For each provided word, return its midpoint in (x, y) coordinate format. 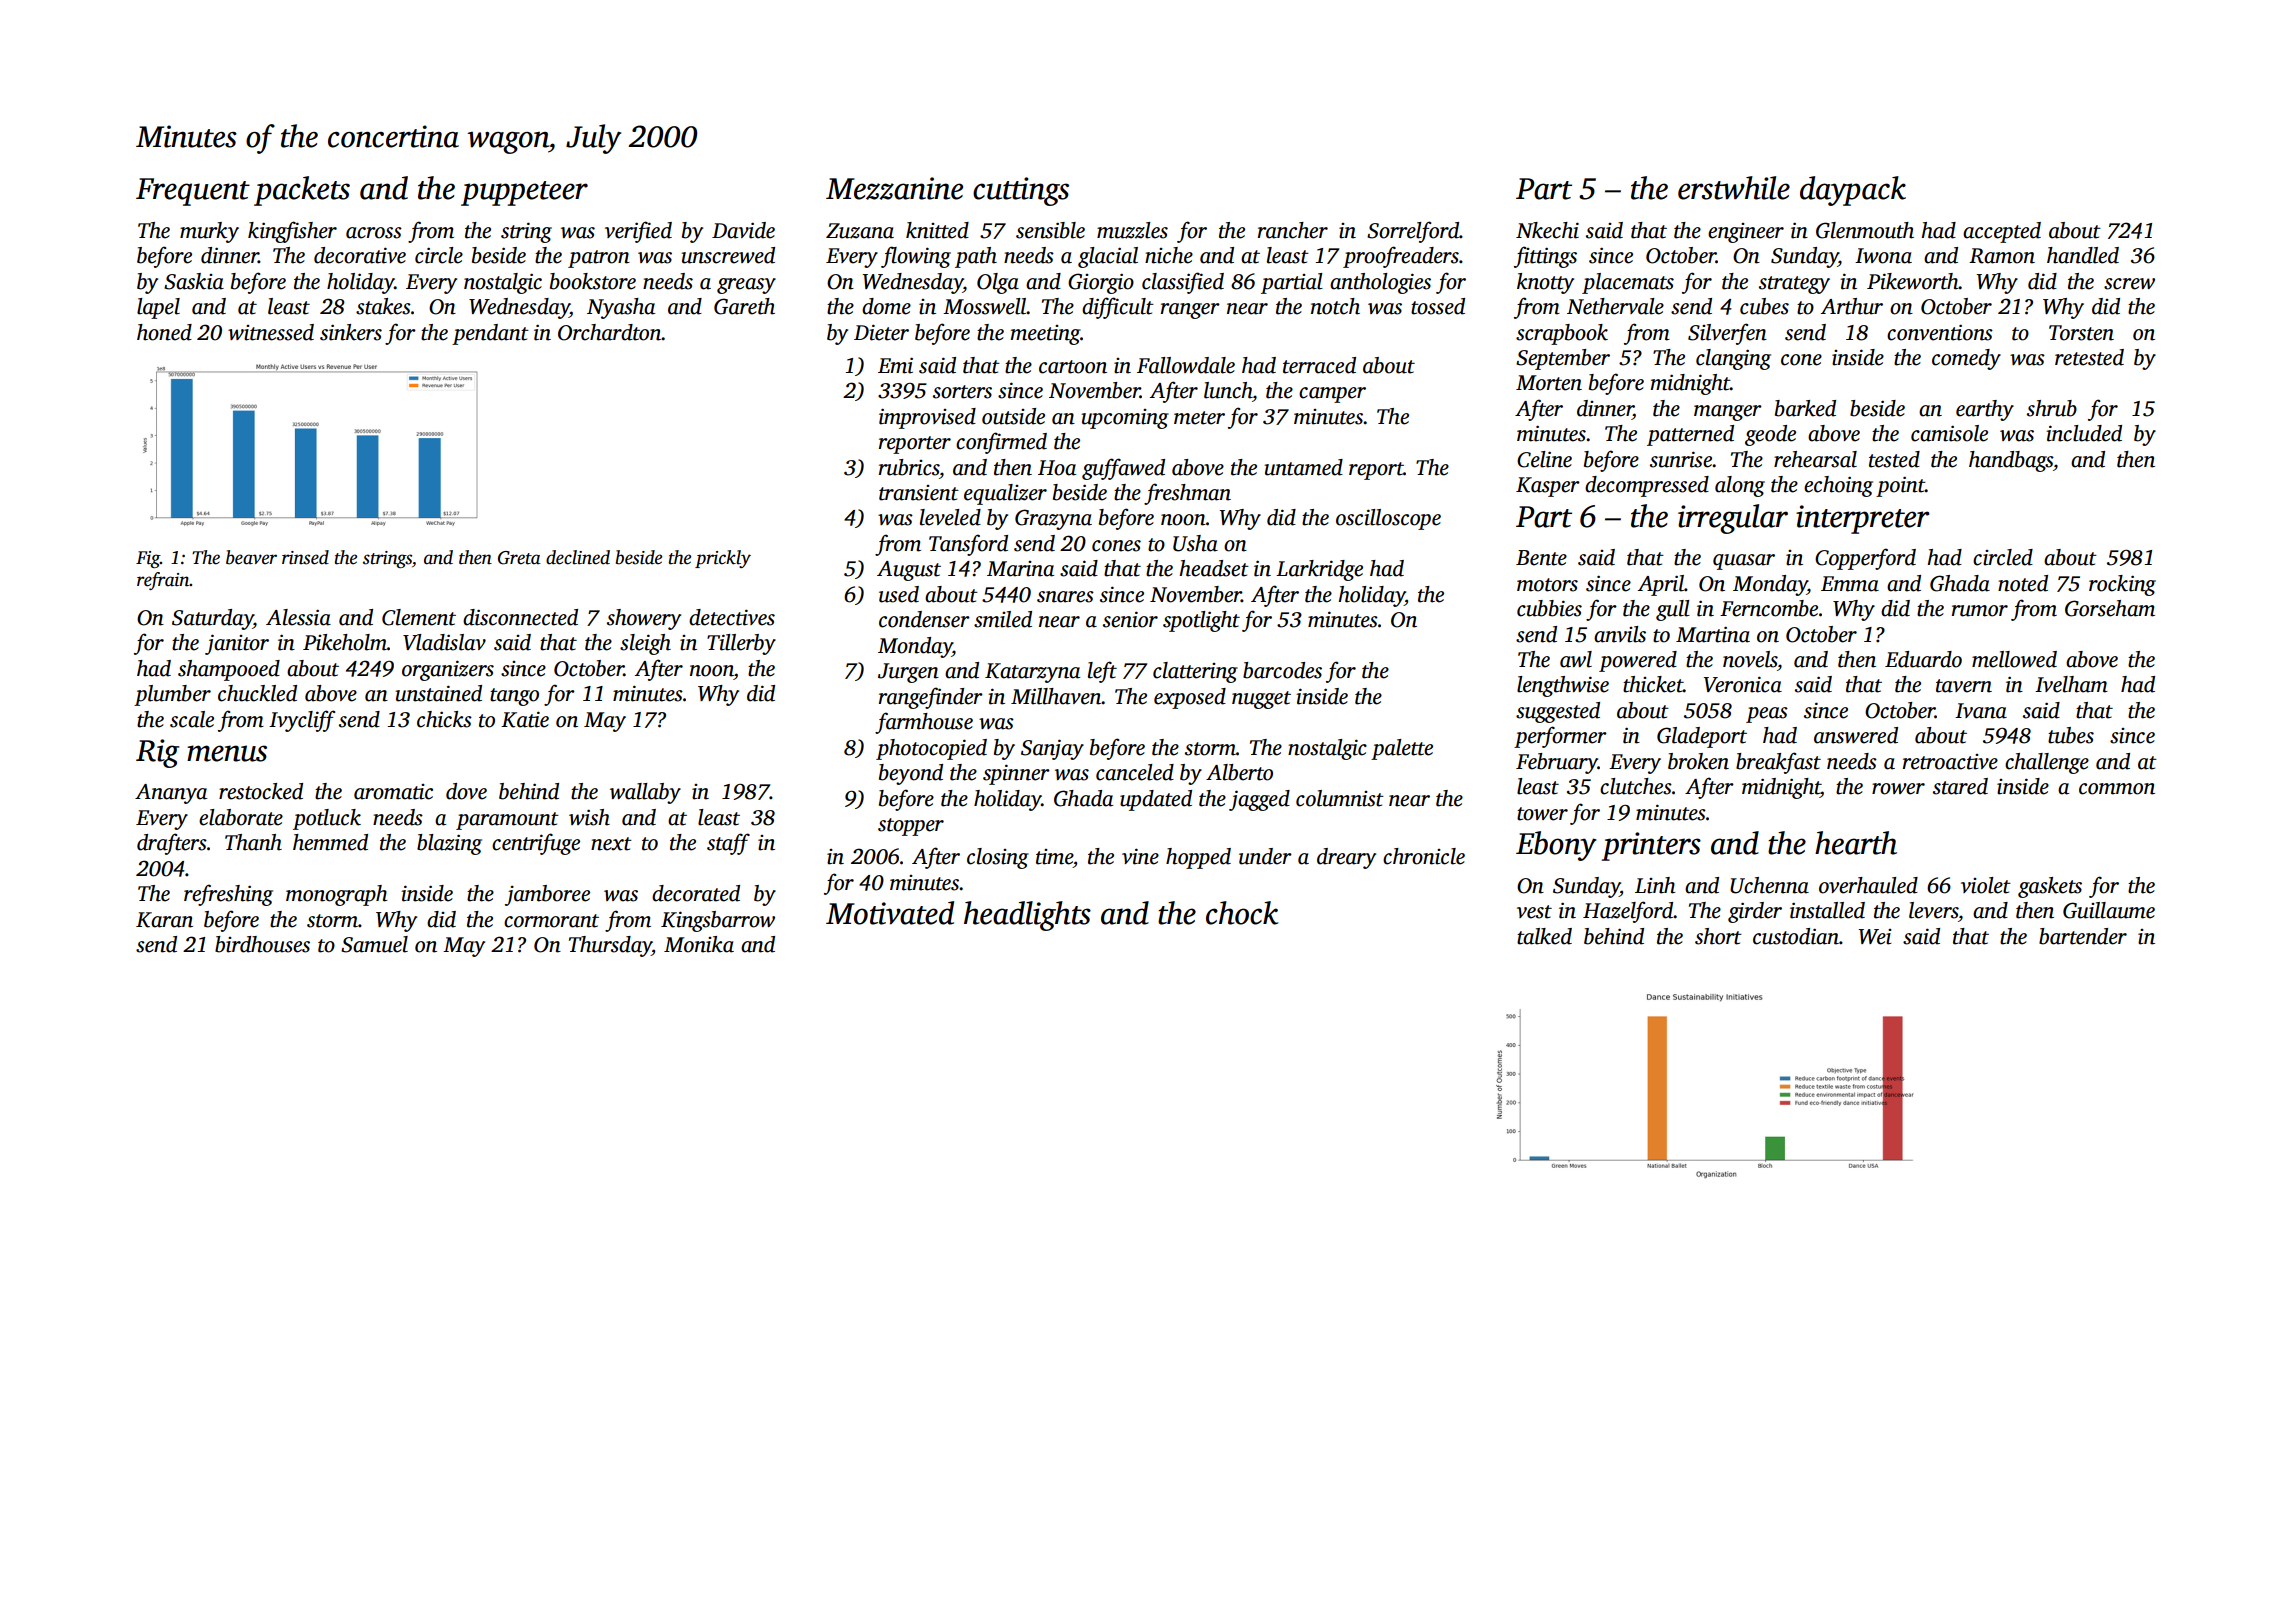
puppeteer (524, 193)
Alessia (298, 617)
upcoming (1125, 419)
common (2117, 789)
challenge (2047, 763)
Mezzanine (894, 188)
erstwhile (1734, 188)
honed (164, 332)
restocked (261, 791)
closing (998, 858)
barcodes (1282, 670)
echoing (1838, 486)
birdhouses (262, 944)
